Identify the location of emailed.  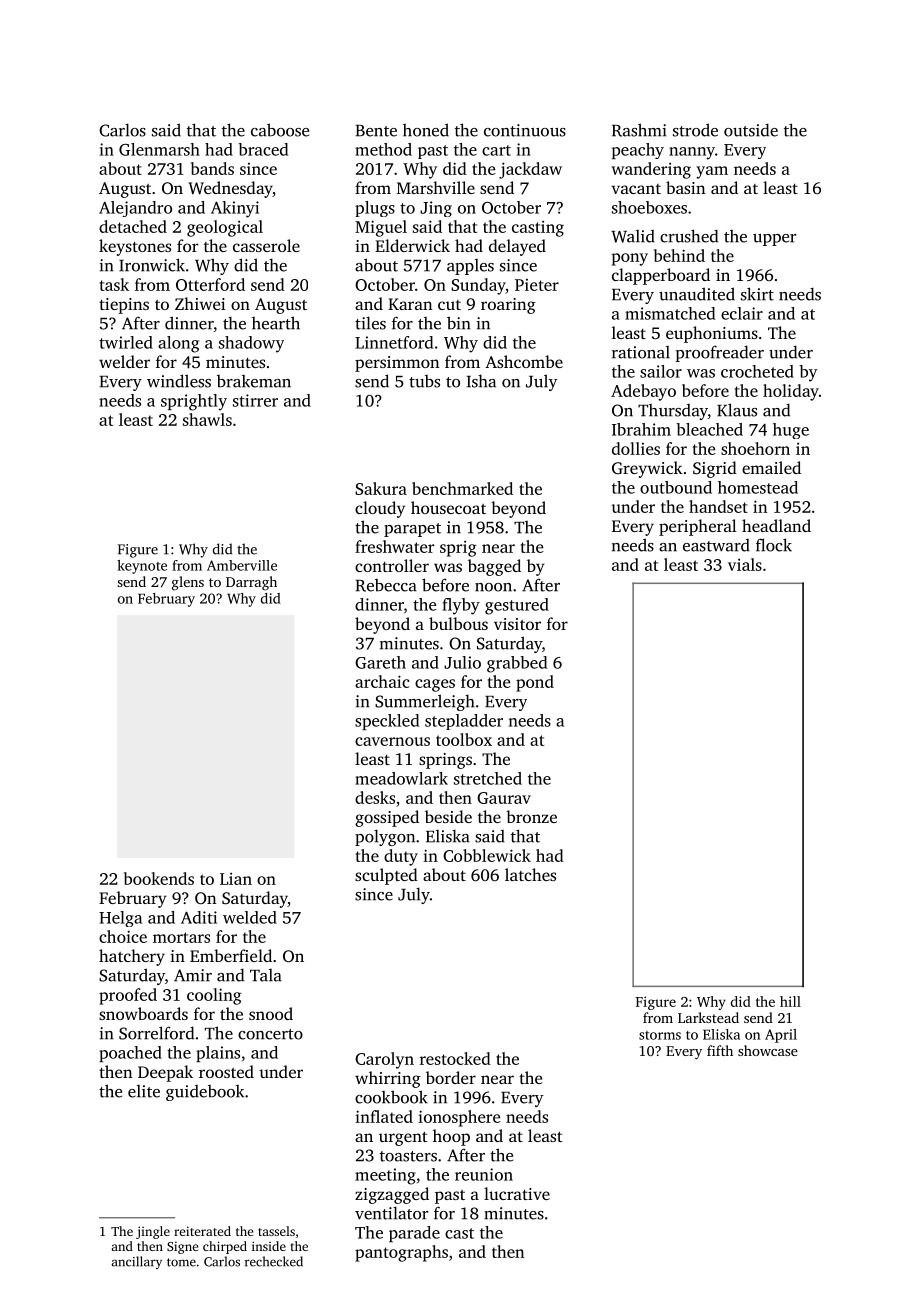
(771, 467).
